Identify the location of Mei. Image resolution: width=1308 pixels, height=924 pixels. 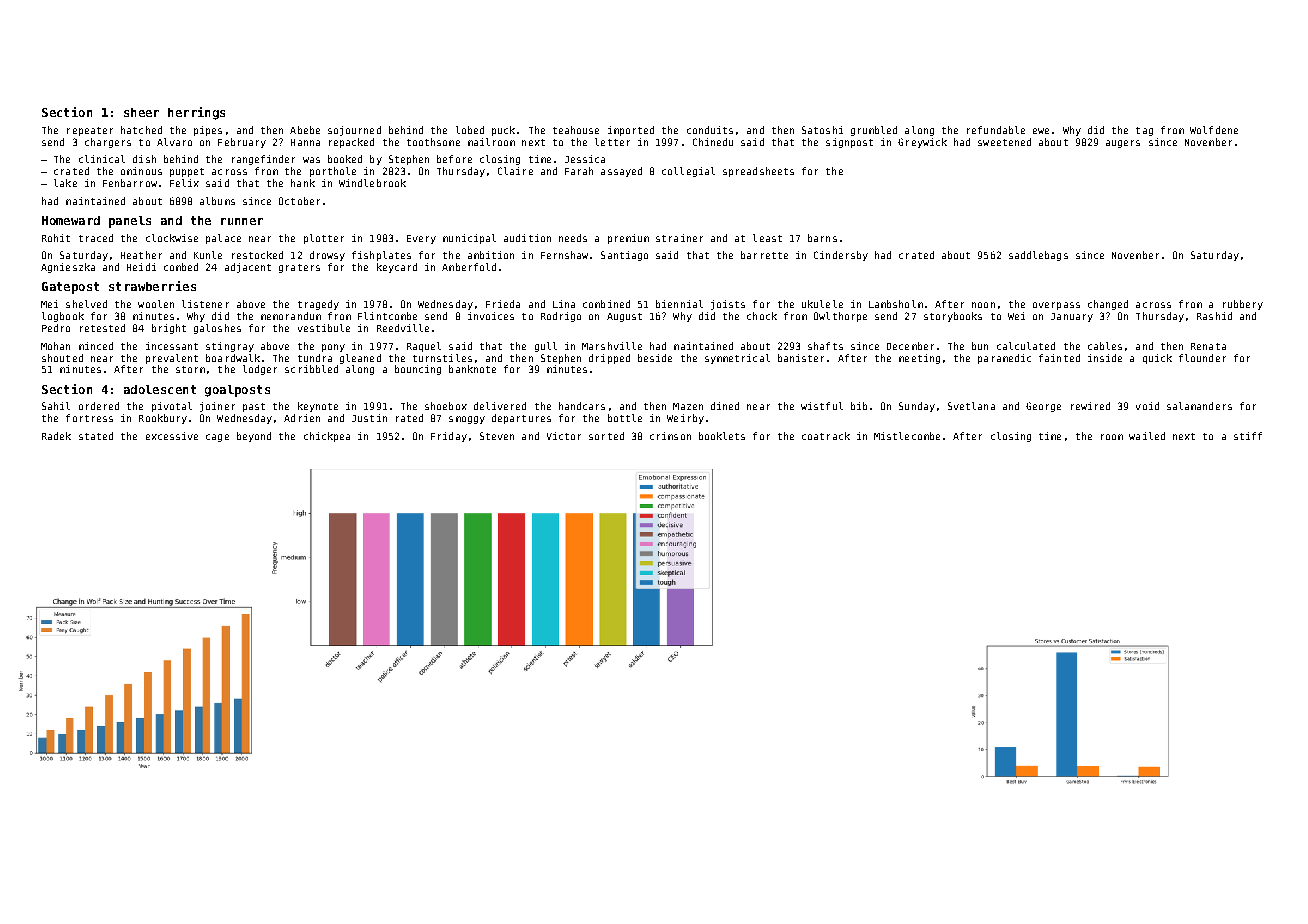
(49, 304).
